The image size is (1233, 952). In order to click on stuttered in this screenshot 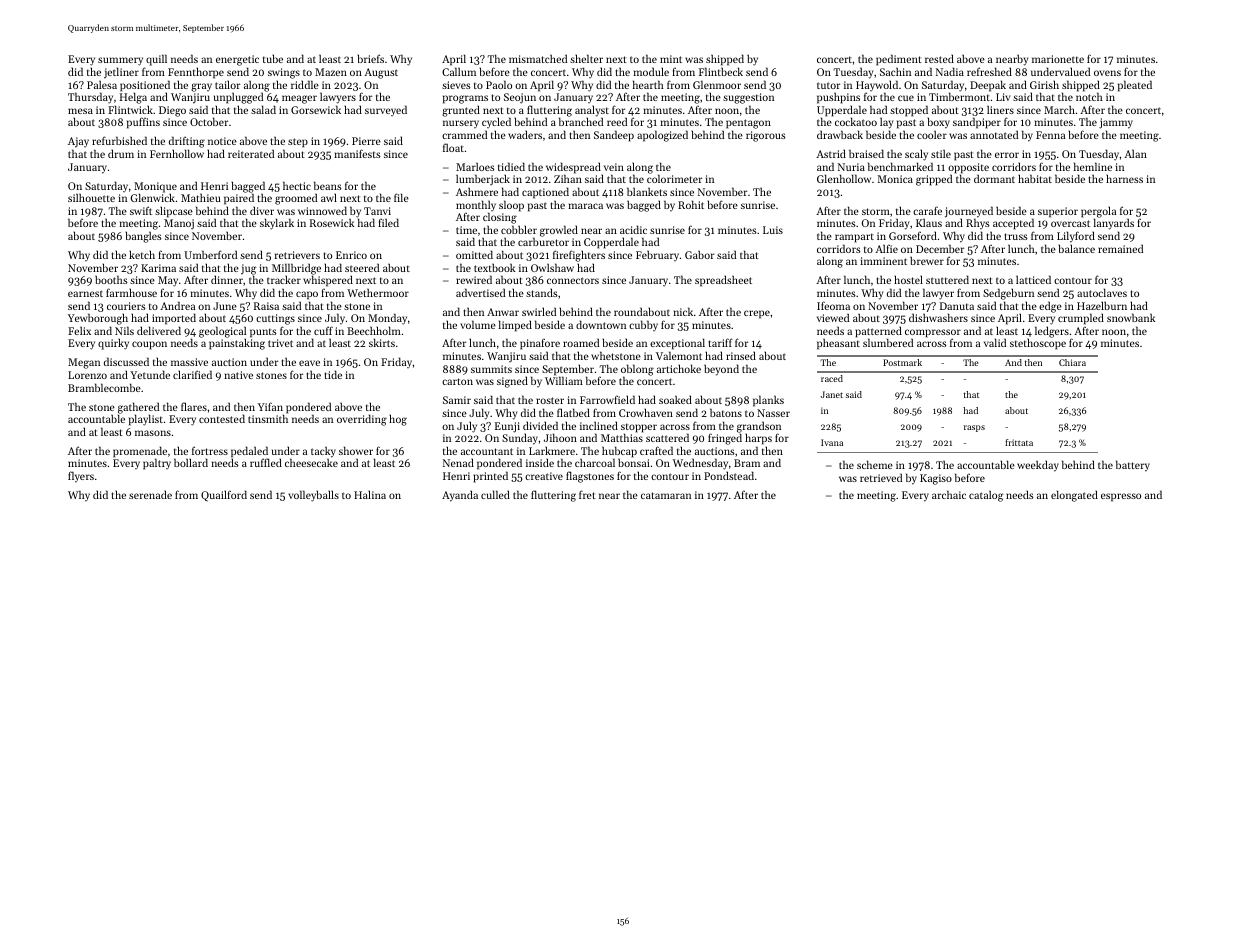, I will do `click(947, 279)`.
